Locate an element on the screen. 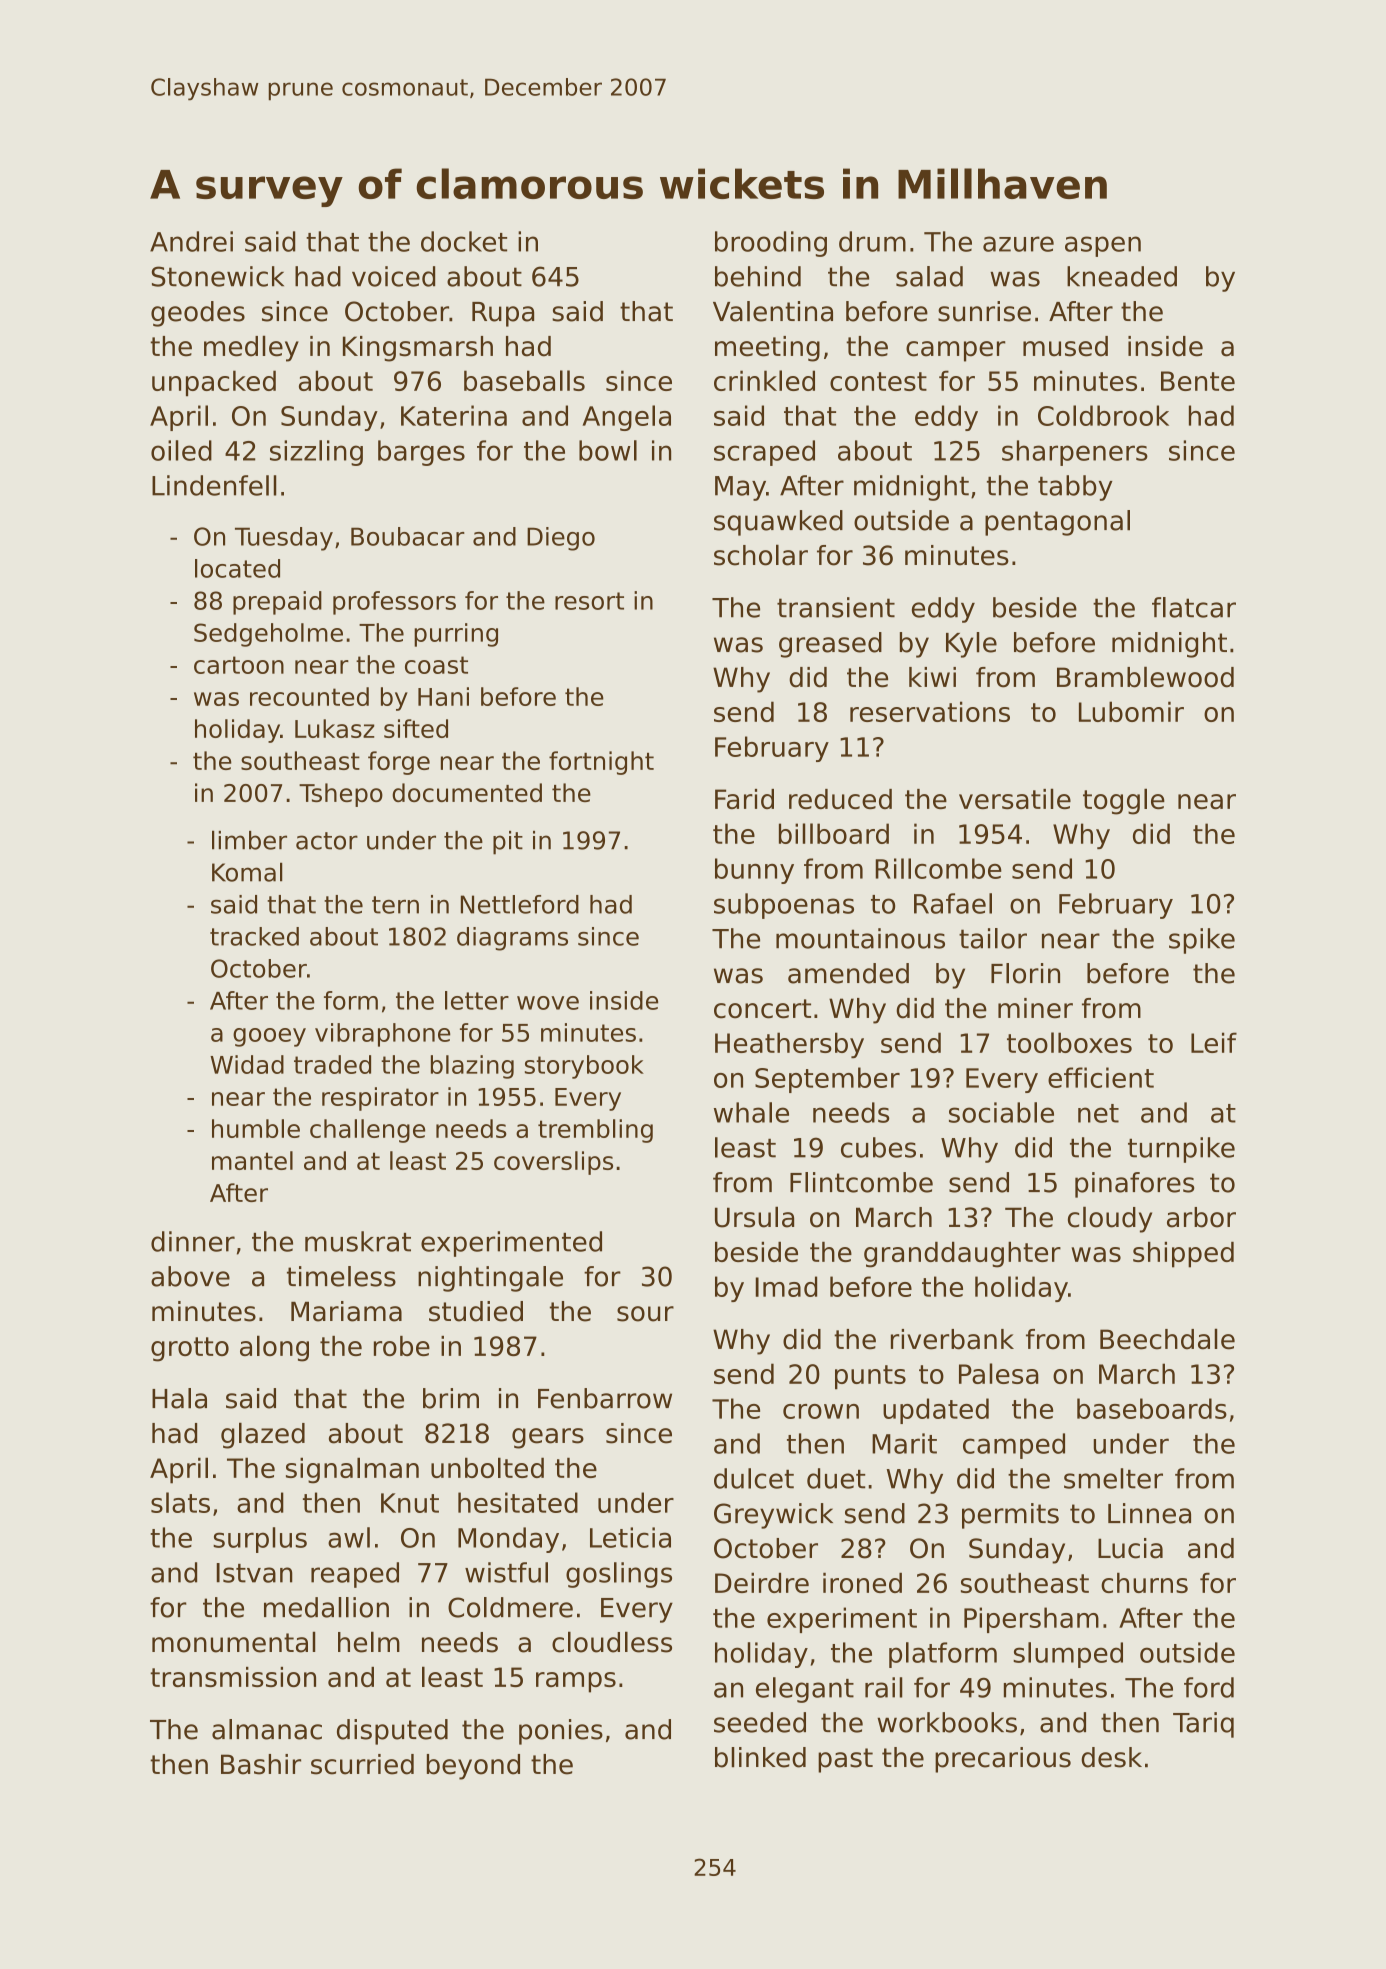 Image resolution: width=1386 pixels, height=1969 pixels. cartoon is located at coordinates (239, 665).
